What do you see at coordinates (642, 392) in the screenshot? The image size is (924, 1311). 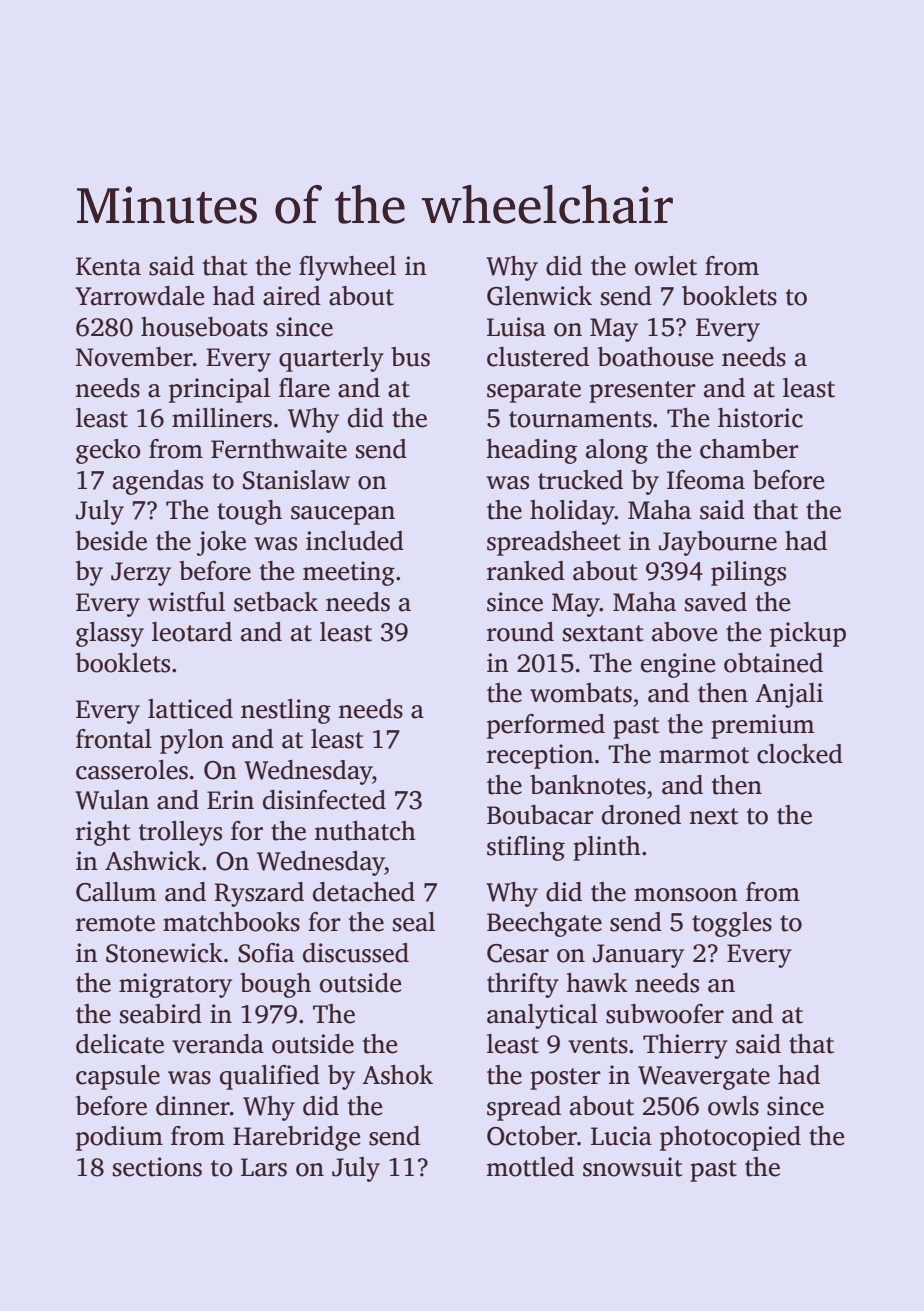 I see `presenter` at bounding box center [642, 392].
